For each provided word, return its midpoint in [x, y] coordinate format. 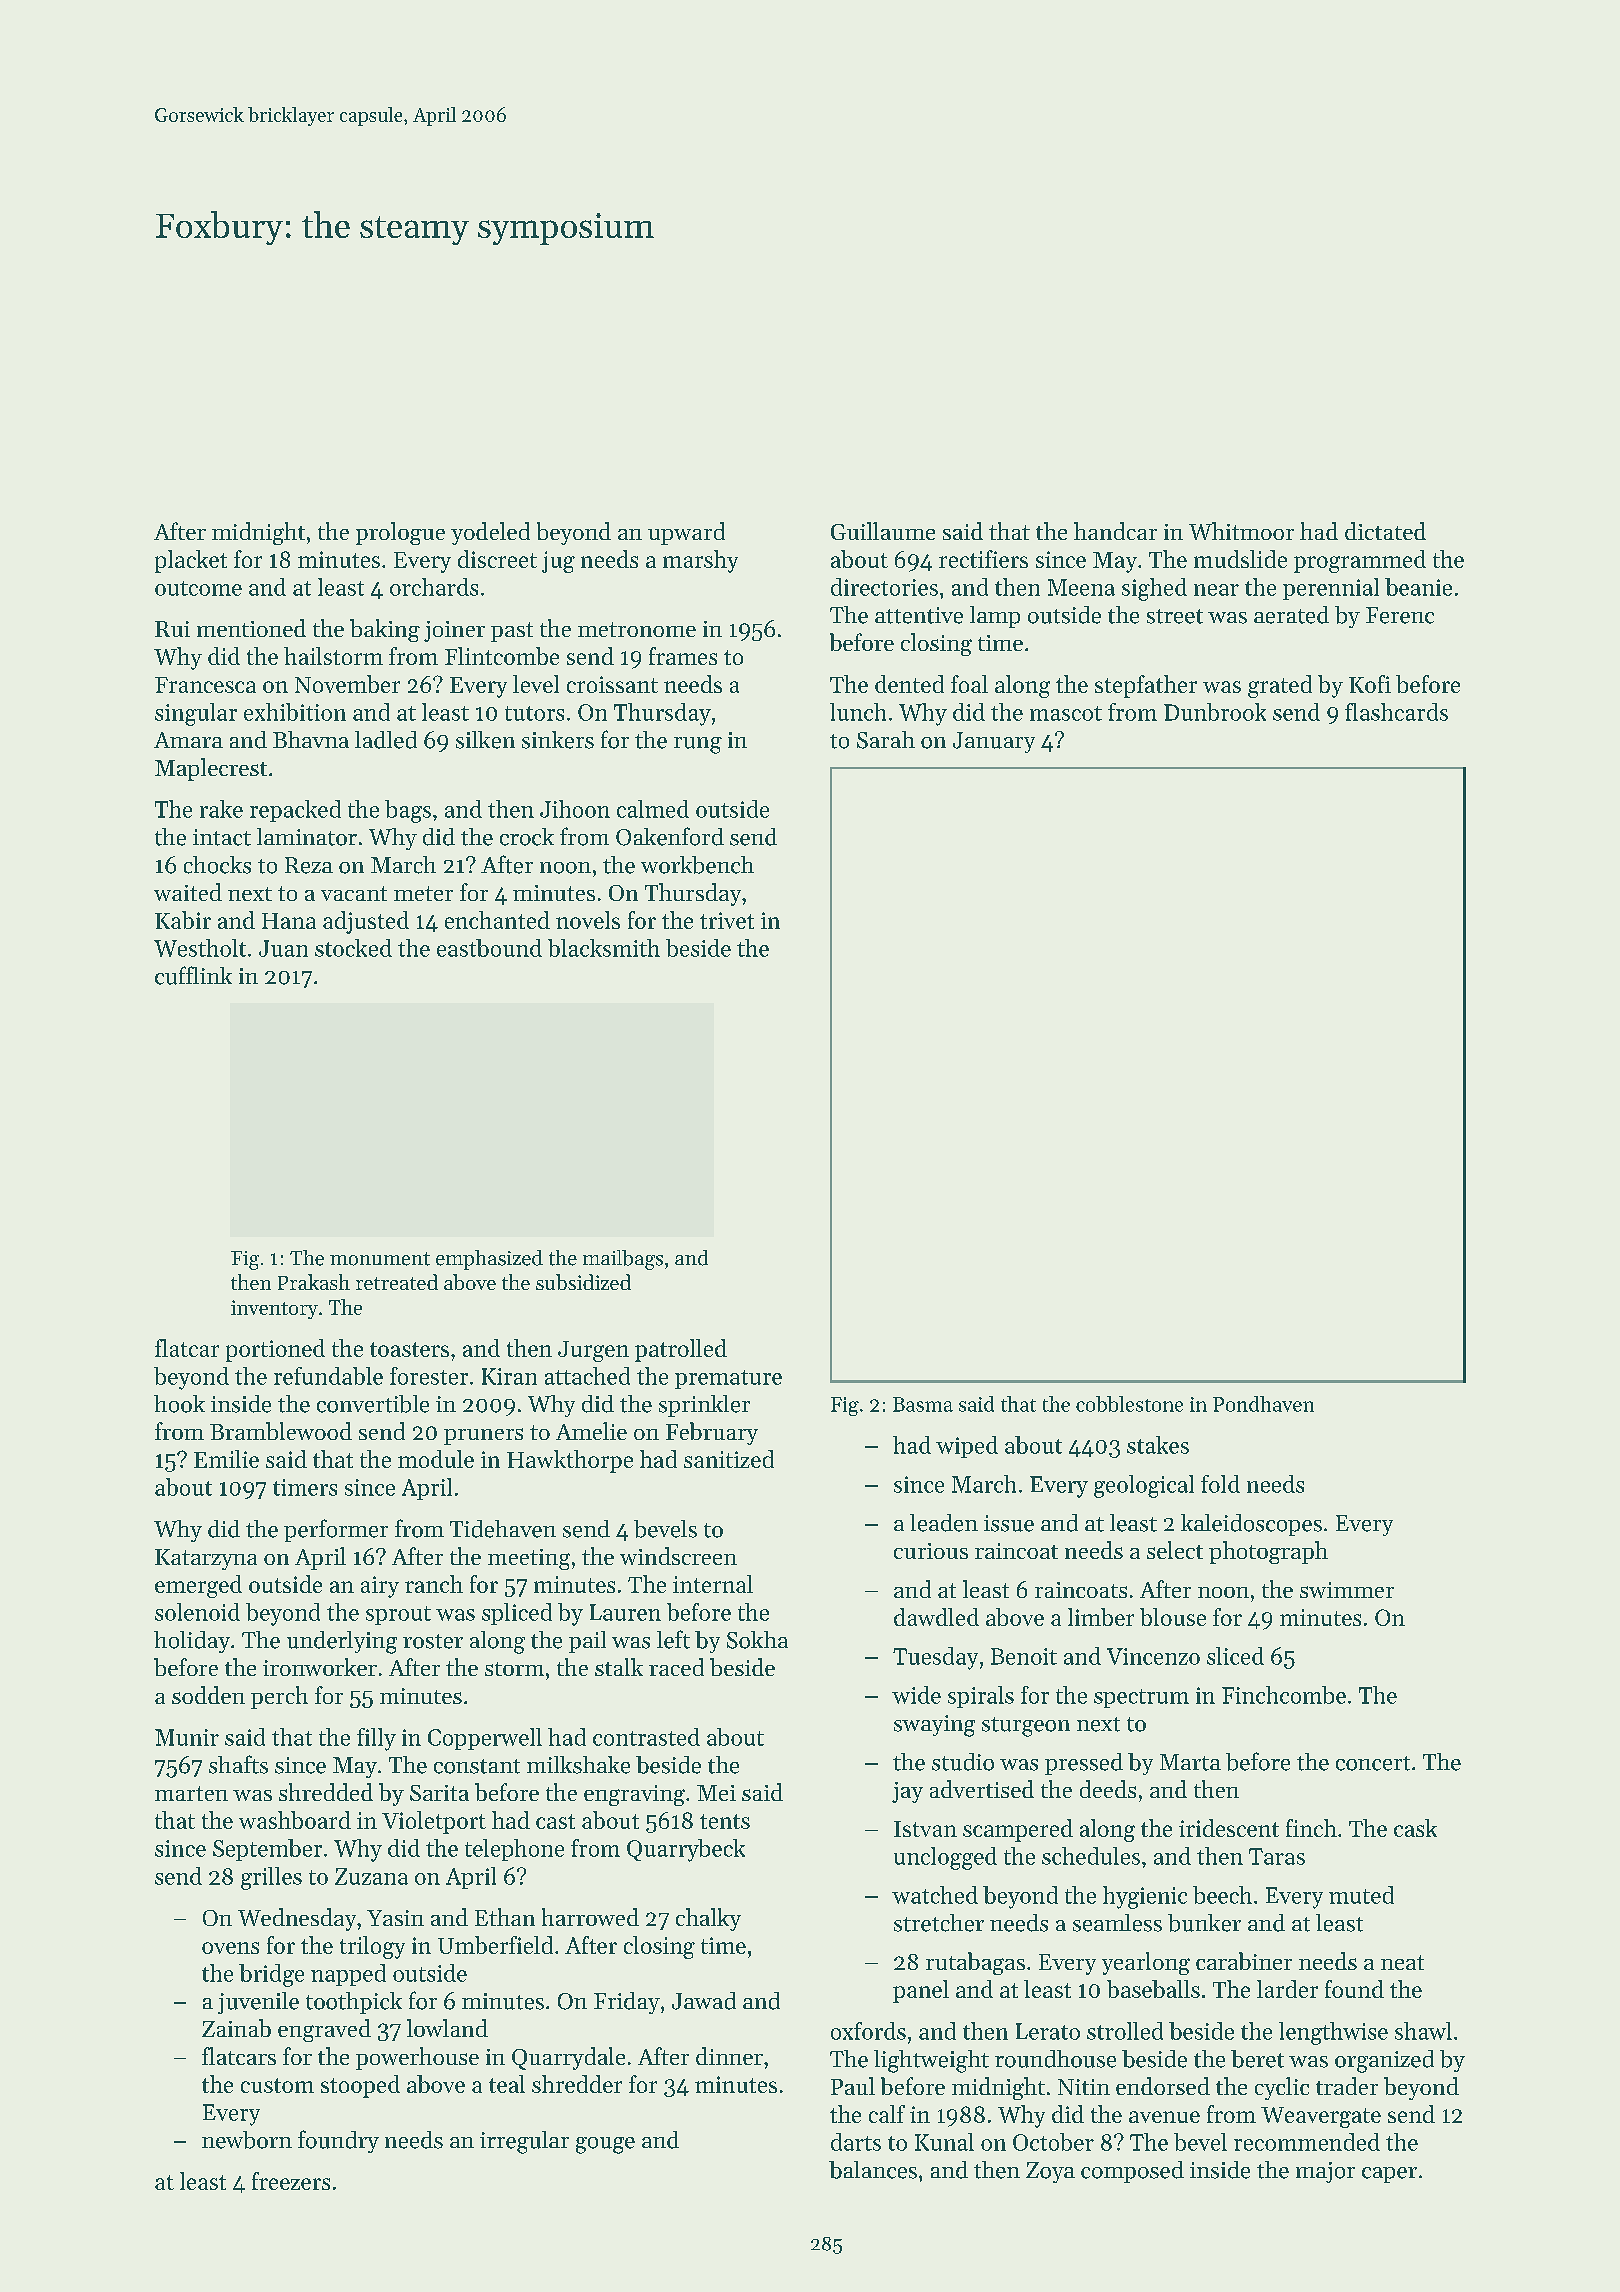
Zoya [1050, 2172]
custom [277, 2085]
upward [686, 533]
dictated [1385, 531]
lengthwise [1333, 2033]
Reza [309, 865]
